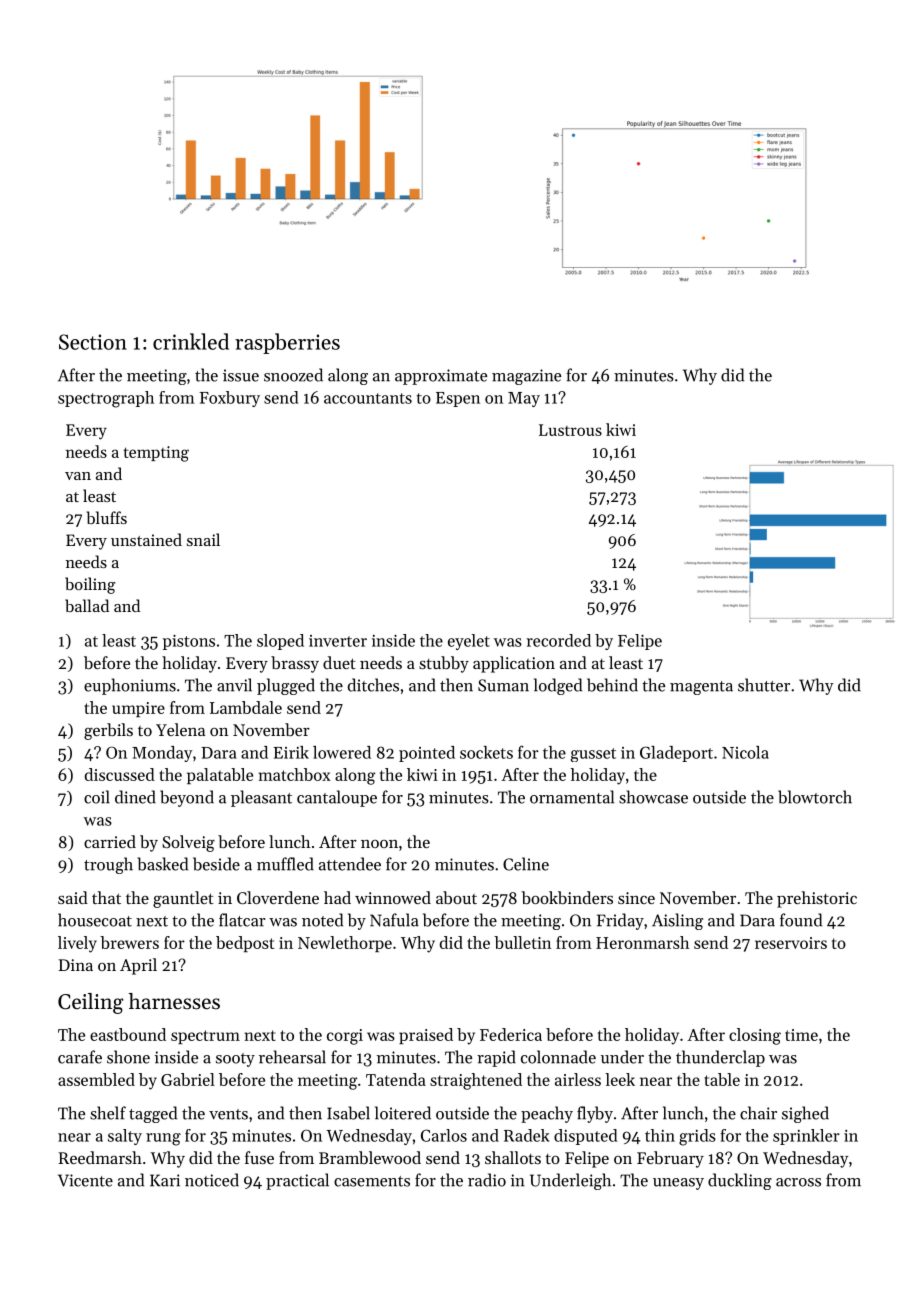  Describe the element at coordinates (572, 797) in the document. I see `ornamental` at that location.
